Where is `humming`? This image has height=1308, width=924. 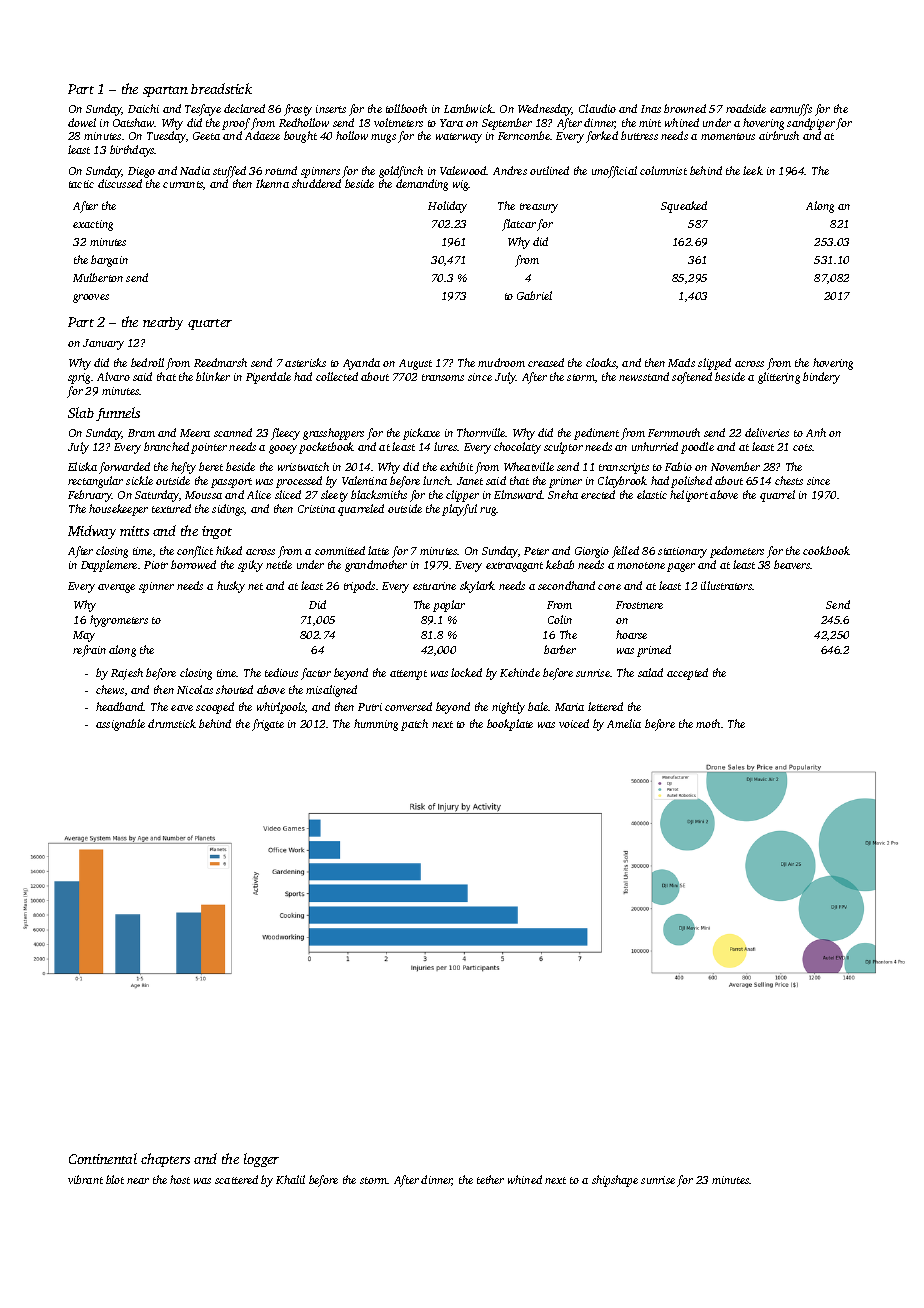
humming is located at coordinates (376, 725).
